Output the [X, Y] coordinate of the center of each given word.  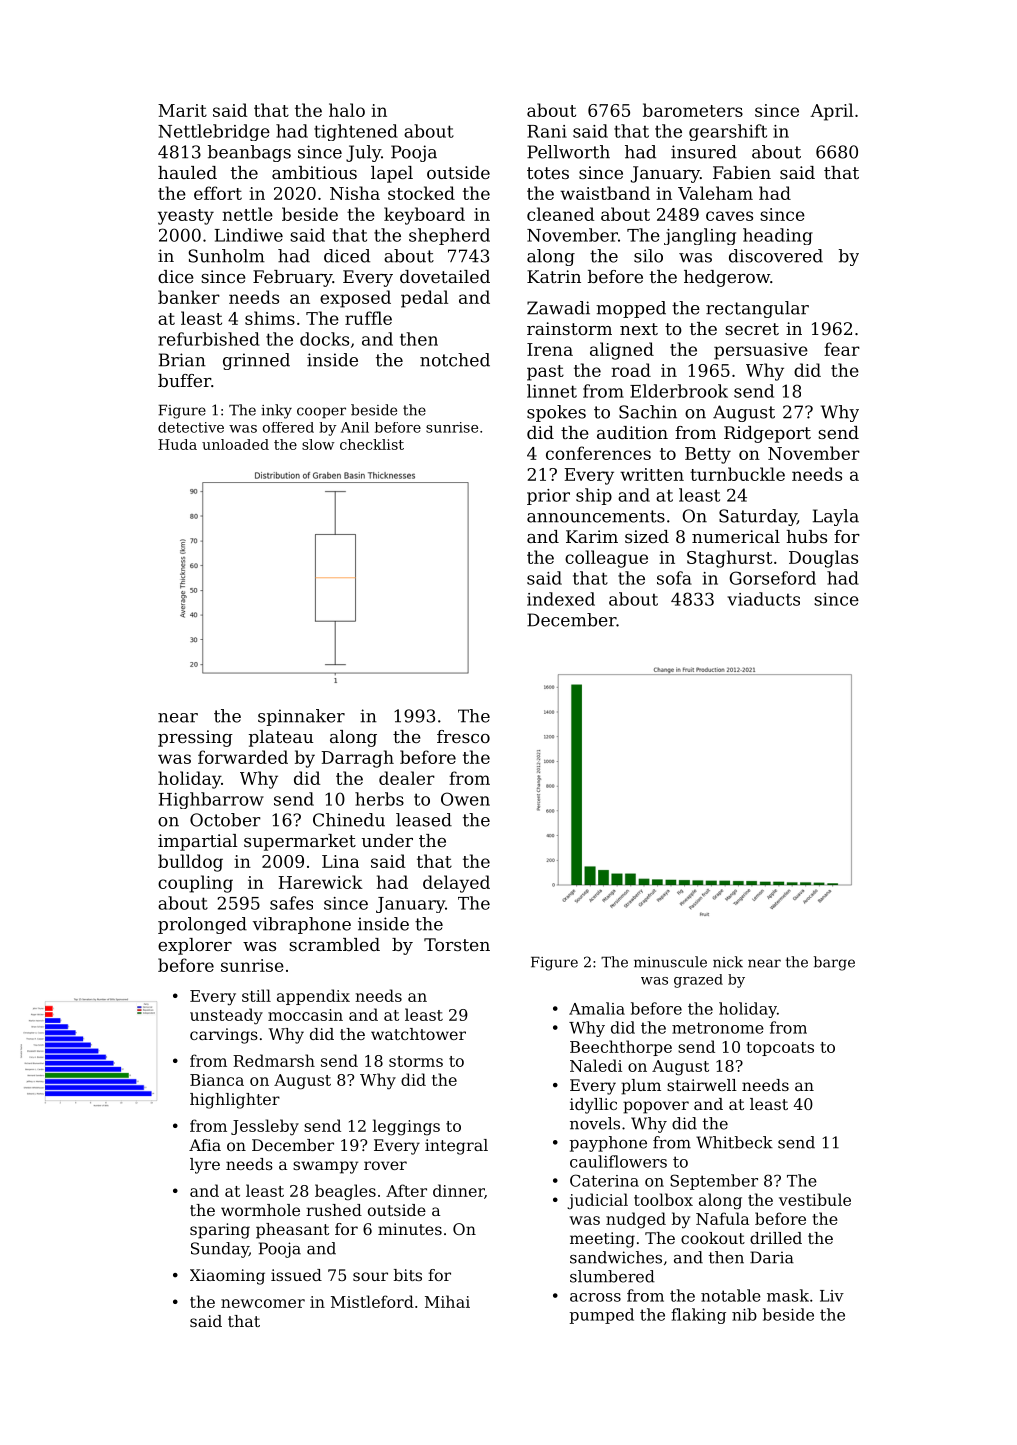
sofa [674, 578]
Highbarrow [211, 800]
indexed [561, 599]
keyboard [424, 216]
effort [218, 193]
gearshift [728, 132]
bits [408, 1275]
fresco [463, 736]
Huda [177, 444]
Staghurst [729, 559]
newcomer [263, 1303]
